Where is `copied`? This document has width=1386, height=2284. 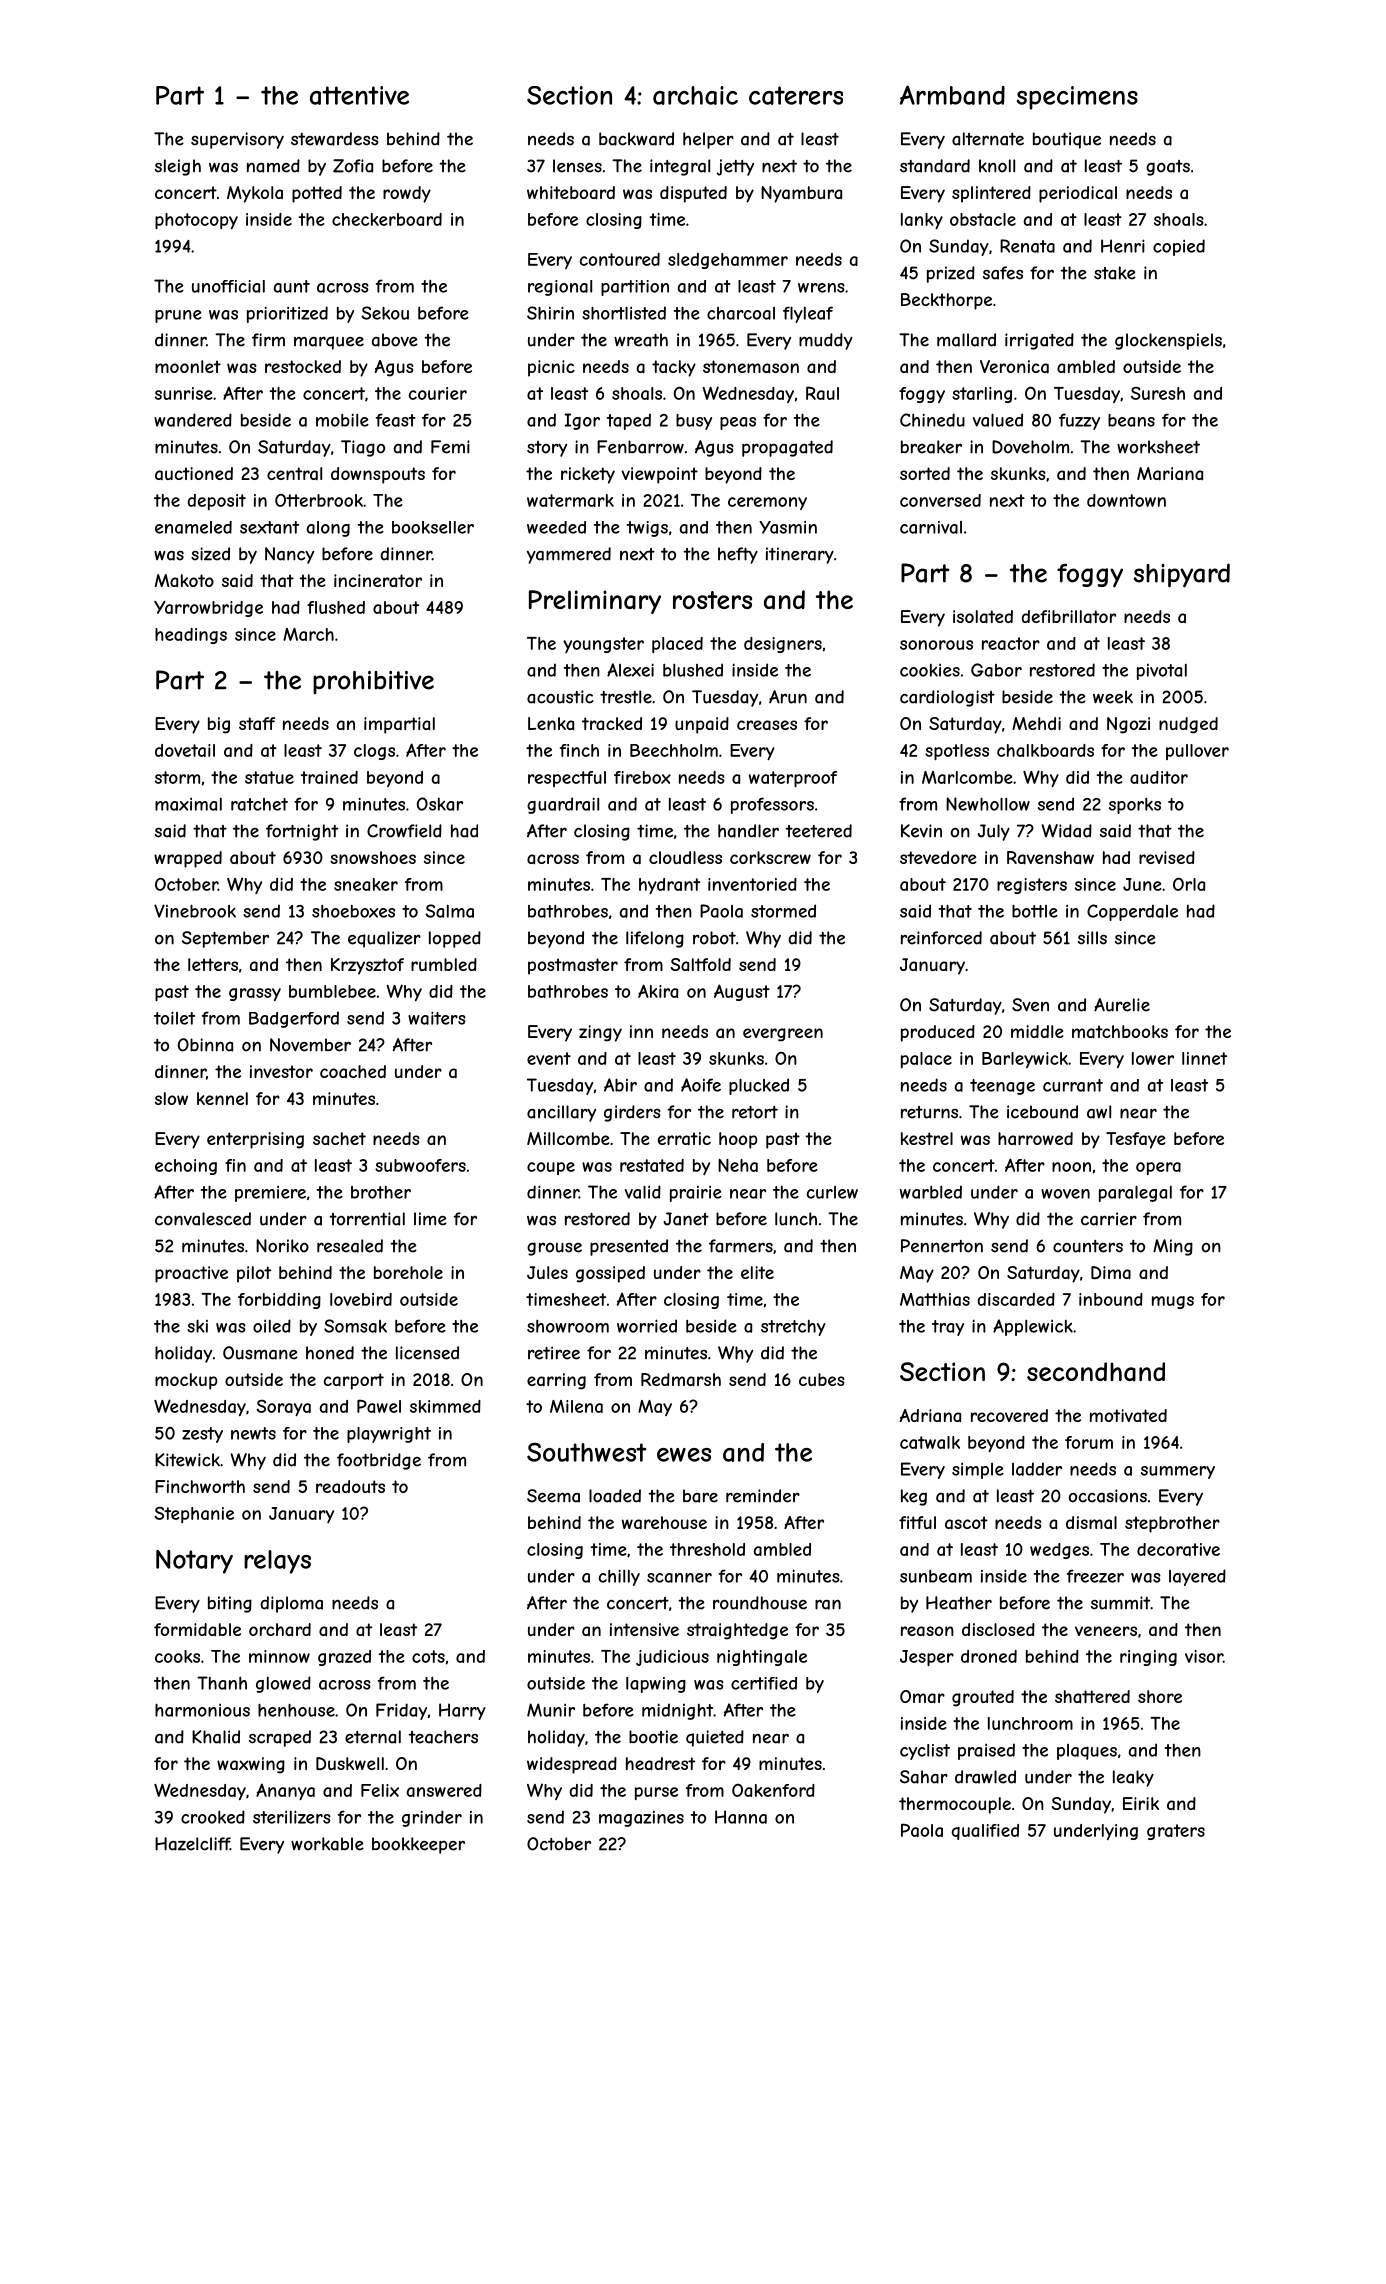
copied is located at coordinates (1179, 247).
